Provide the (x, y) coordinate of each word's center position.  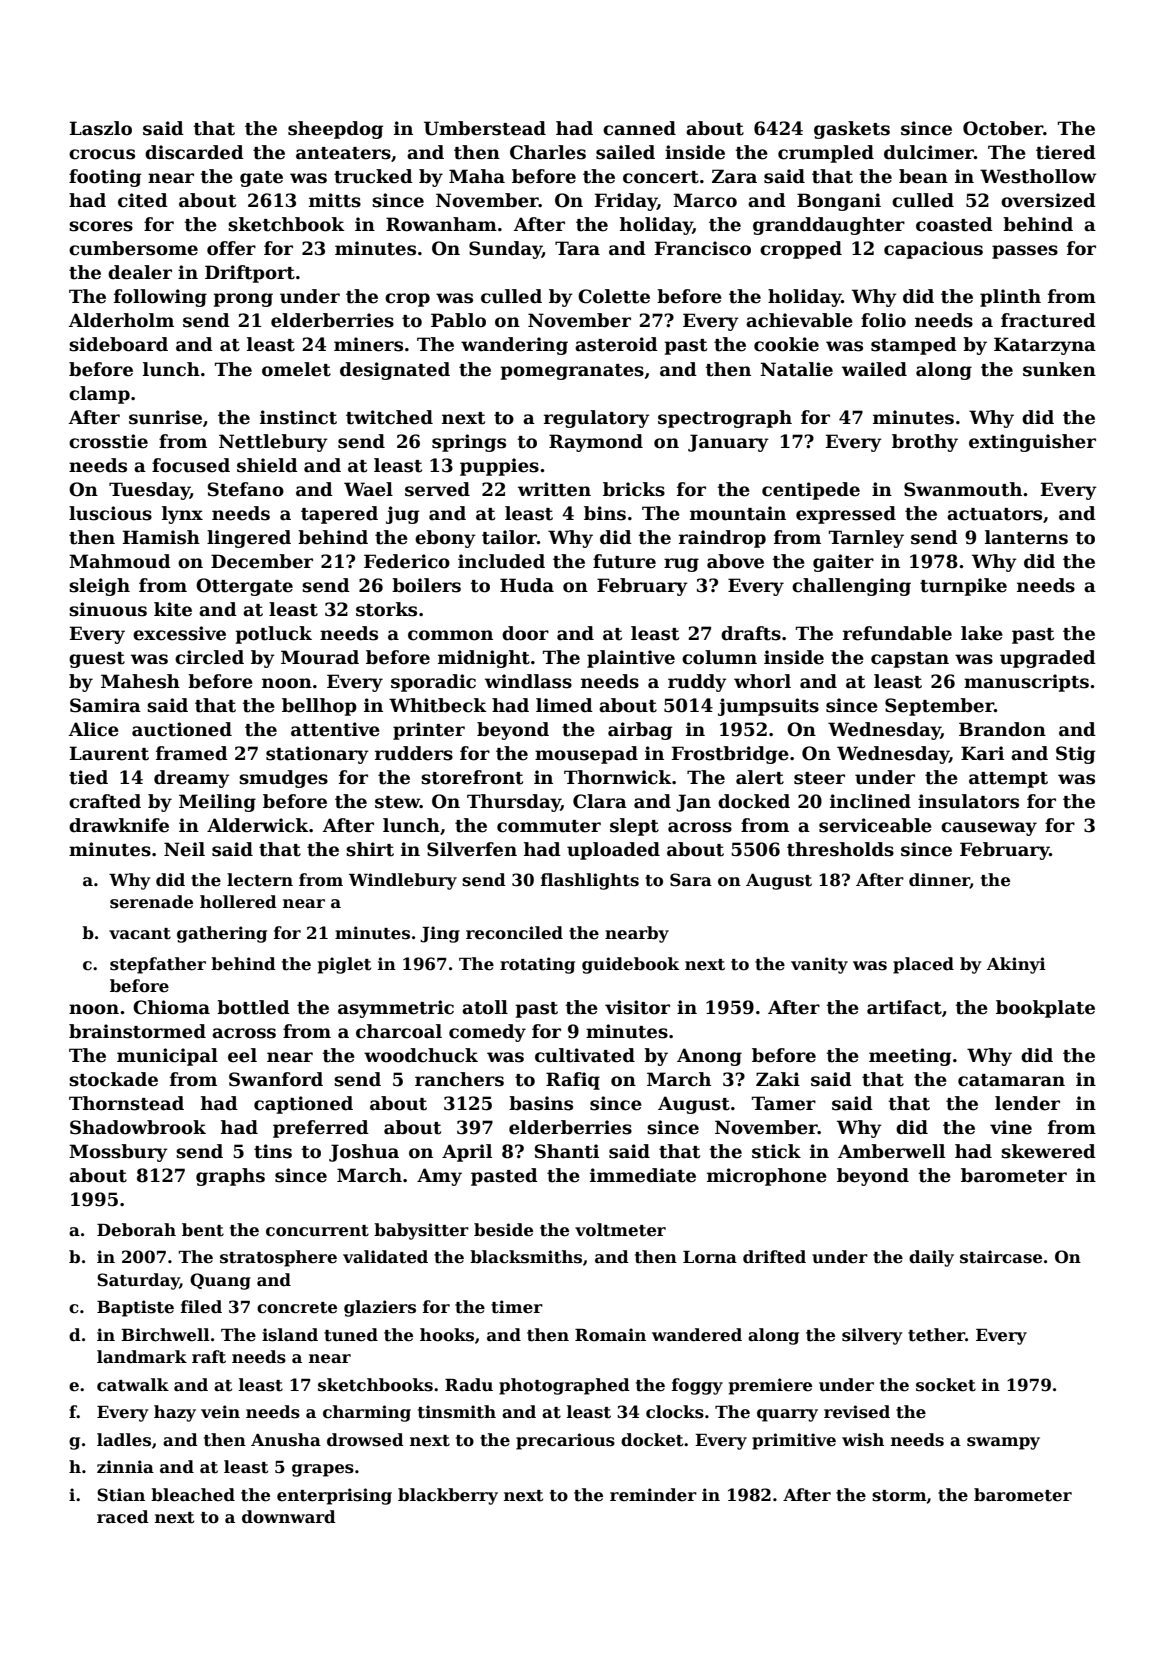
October (1003, 128)
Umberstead (485, 128)
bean (923, 176)
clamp (99, 395)
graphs (230, 1177)
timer (517, 1307)
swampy (1003, 1443)
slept (634, 827)
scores (101, 226)
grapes (323, 1470)
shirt (370, 849)
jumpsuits (768, 707)
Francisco (702, 248)
